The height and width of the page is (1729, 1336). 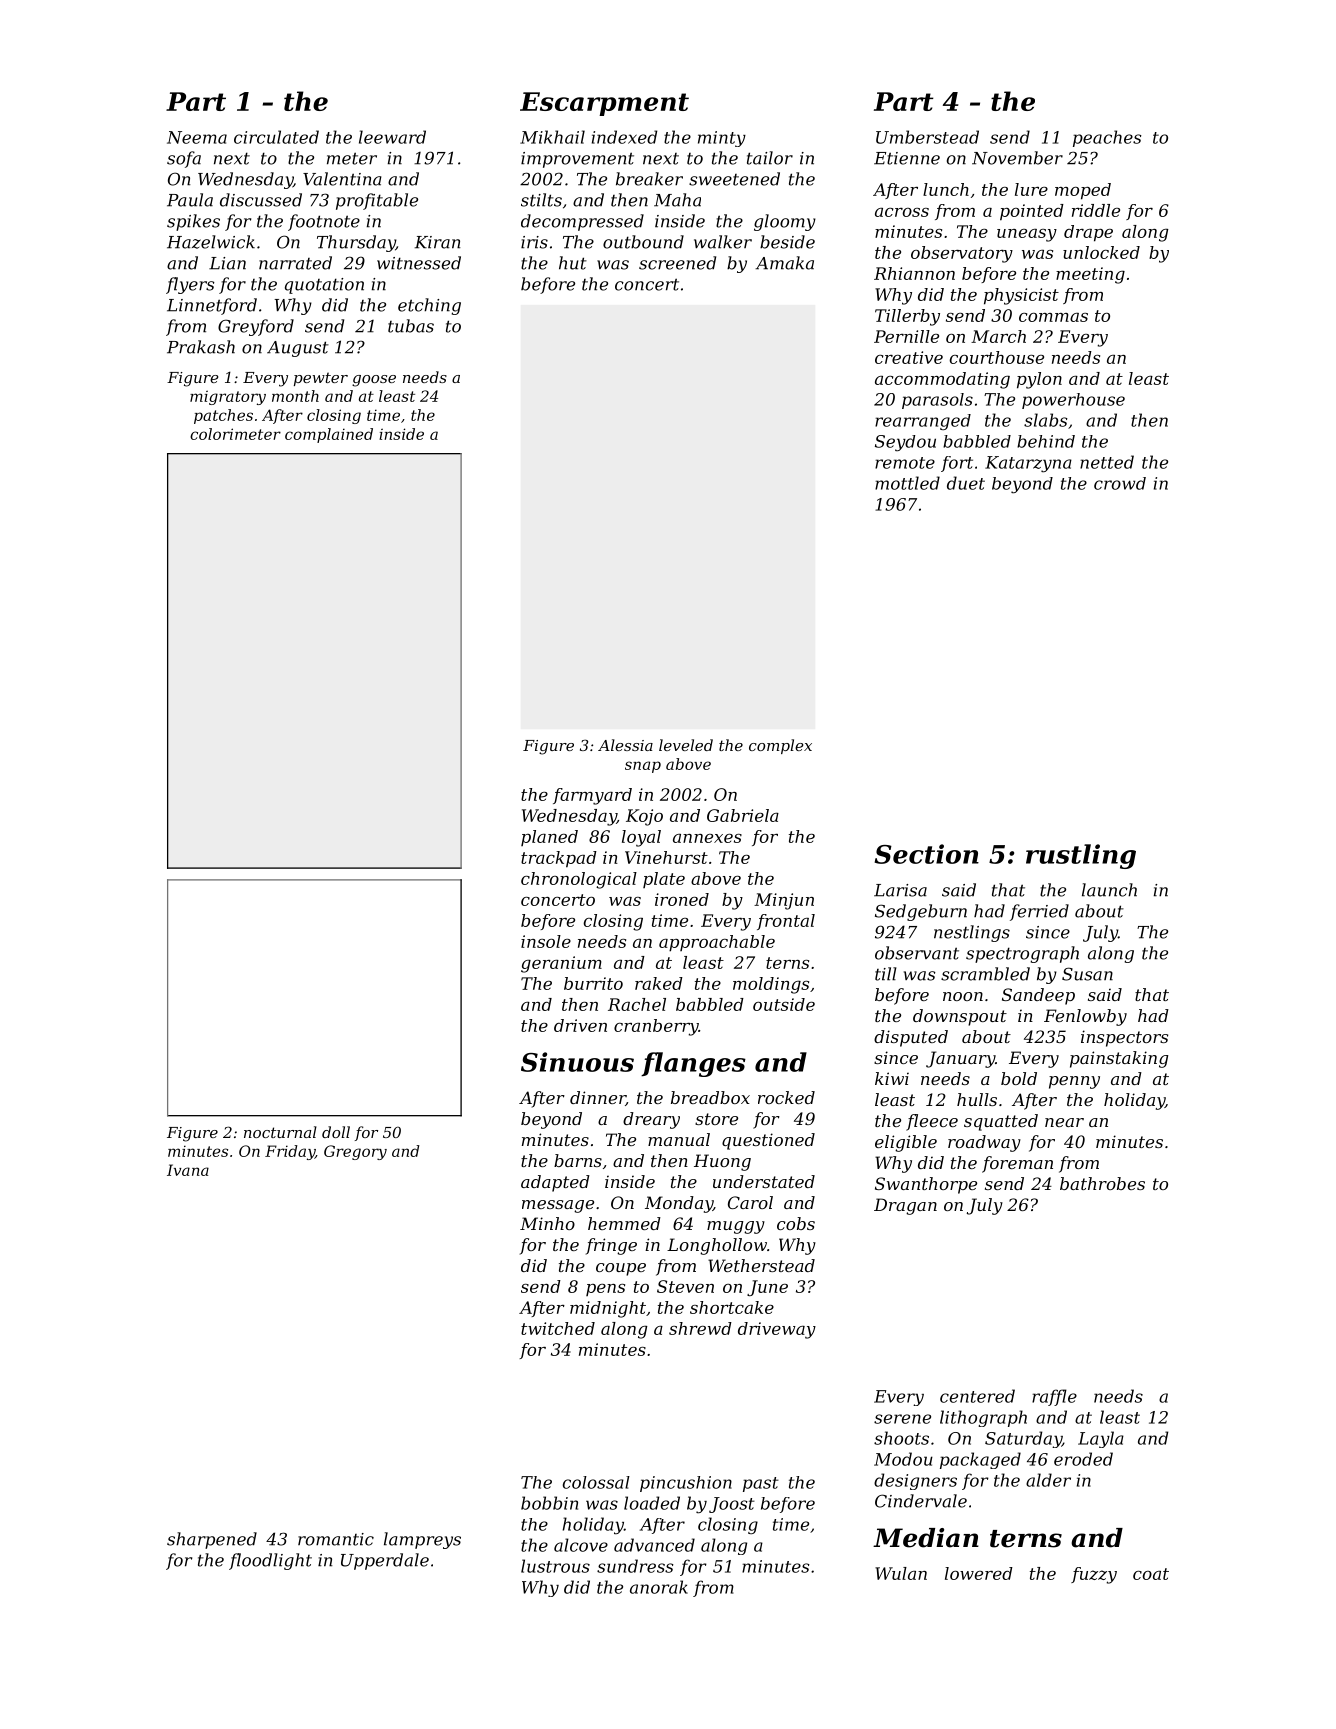 I want to click on trackpad, so click(x=559, y=859).
